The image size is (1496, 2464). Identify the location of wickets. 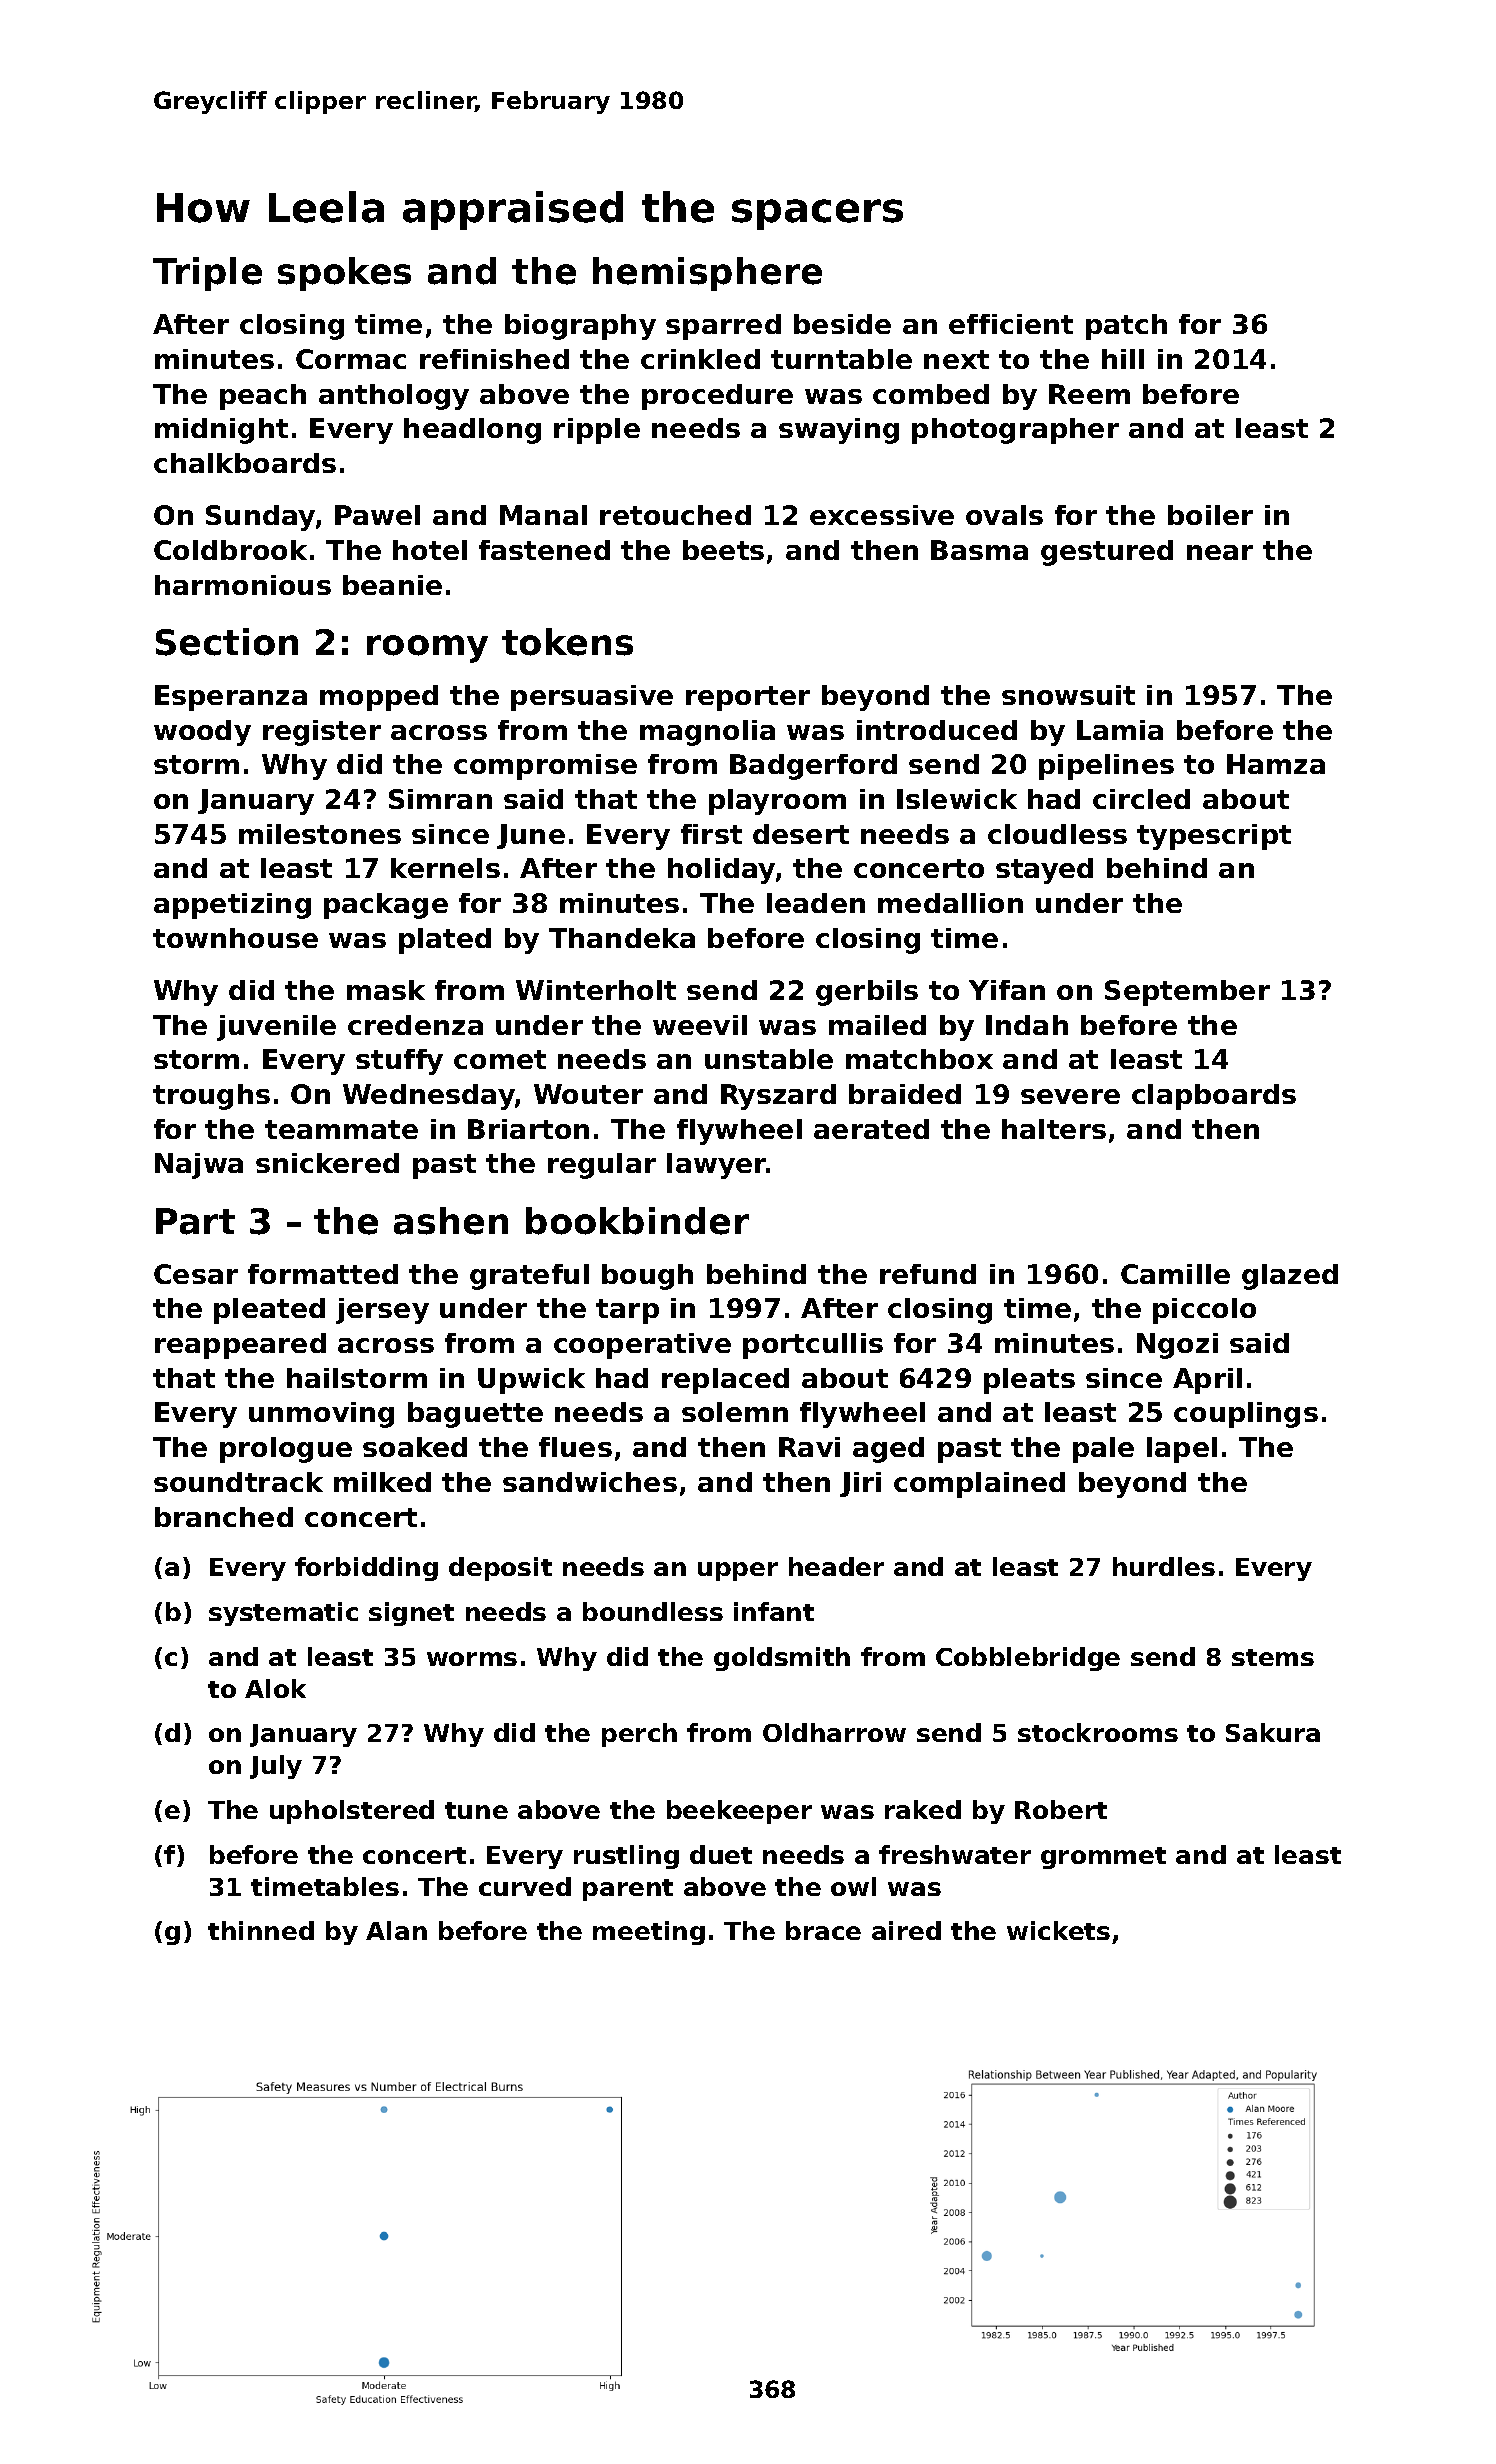
(1058, 1930).
